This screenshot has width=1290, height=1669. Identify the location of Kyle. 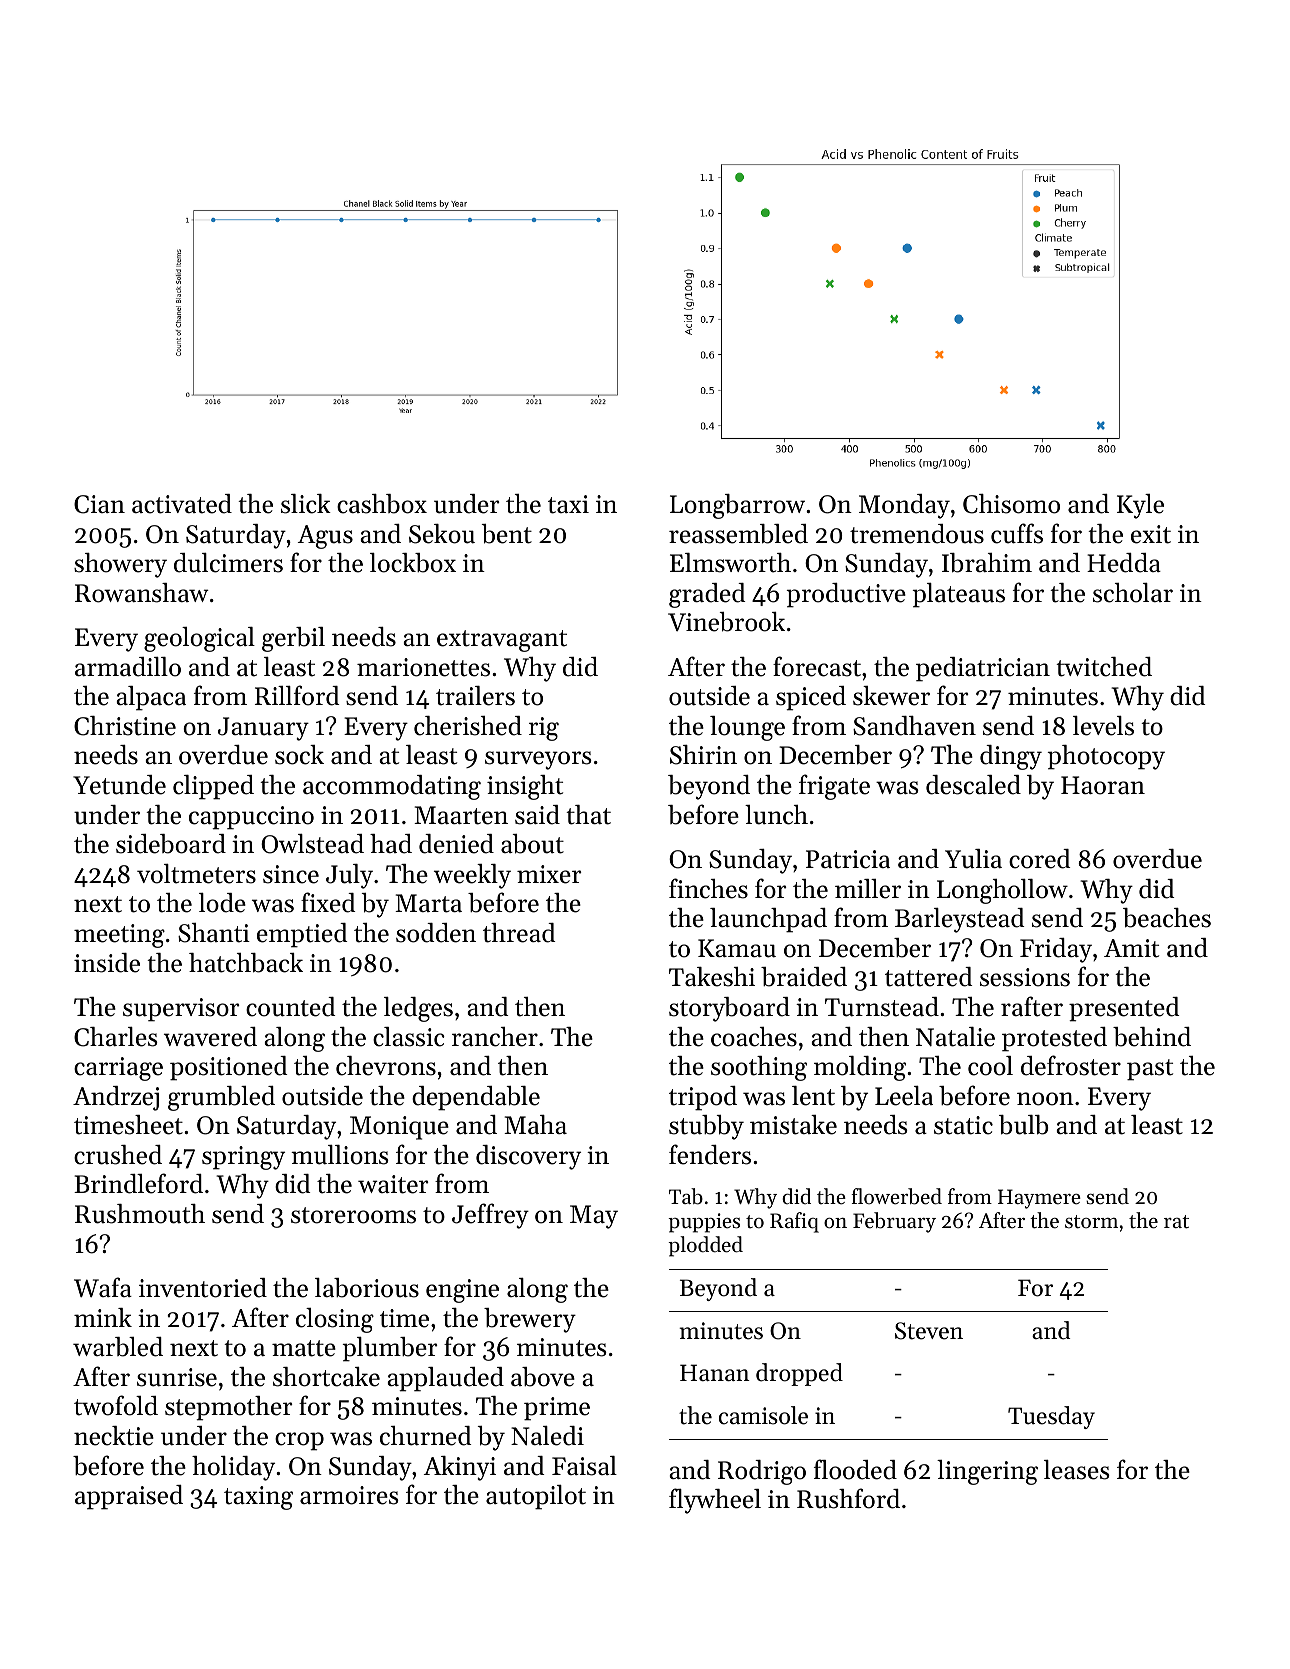
(1140, 506).
